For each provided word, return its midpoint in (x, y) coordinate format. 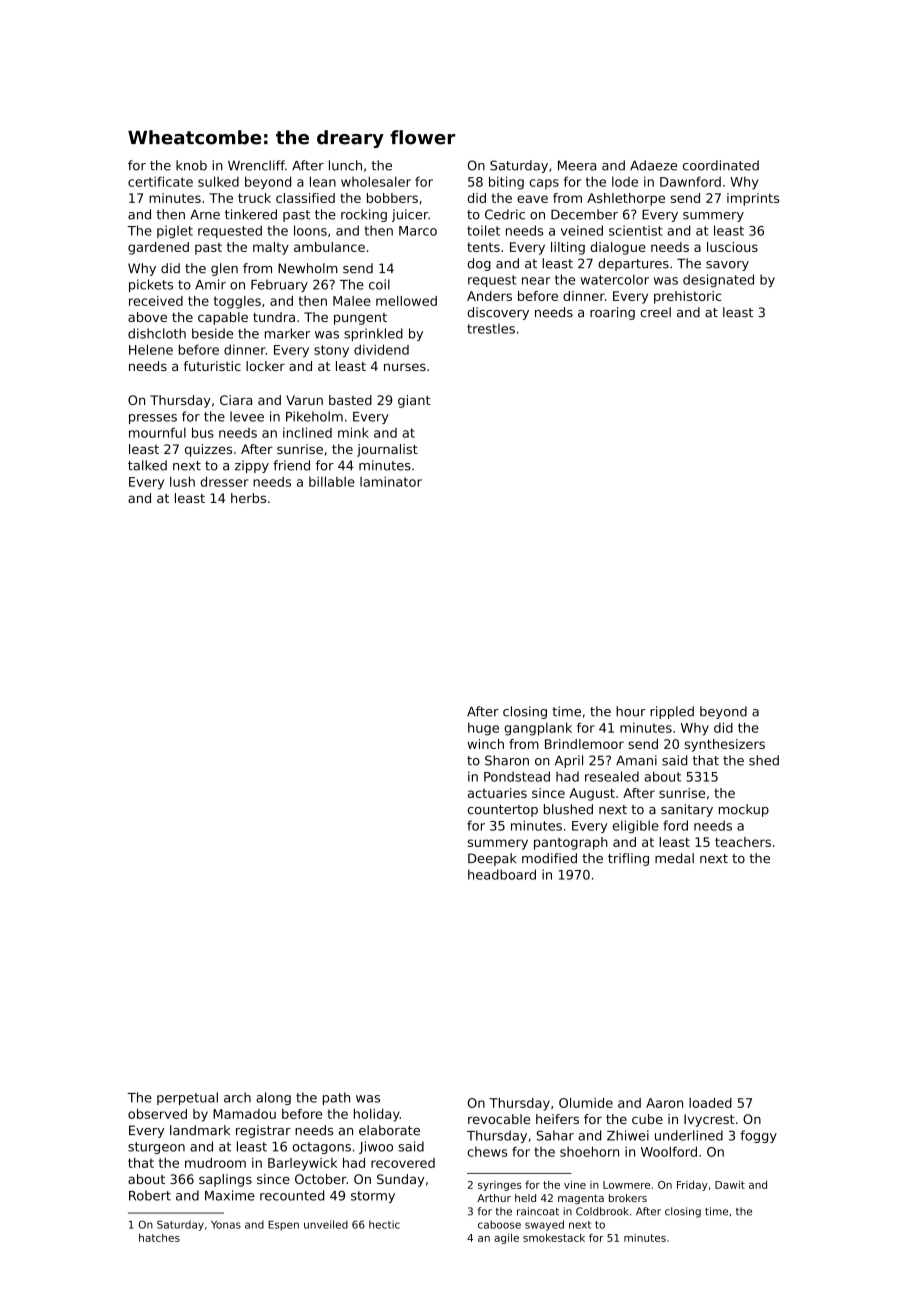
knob (191, 165)
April (569, 761)
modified (549, 858)
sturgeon (156, 1148)
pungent (360, 319)
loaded (710, 1103)
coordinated (721, 165)
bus (203, 432)
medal (674, 858)
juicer (410, 215)
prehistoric (688, 297)
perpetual (187, 1098)
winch (485, 744)
